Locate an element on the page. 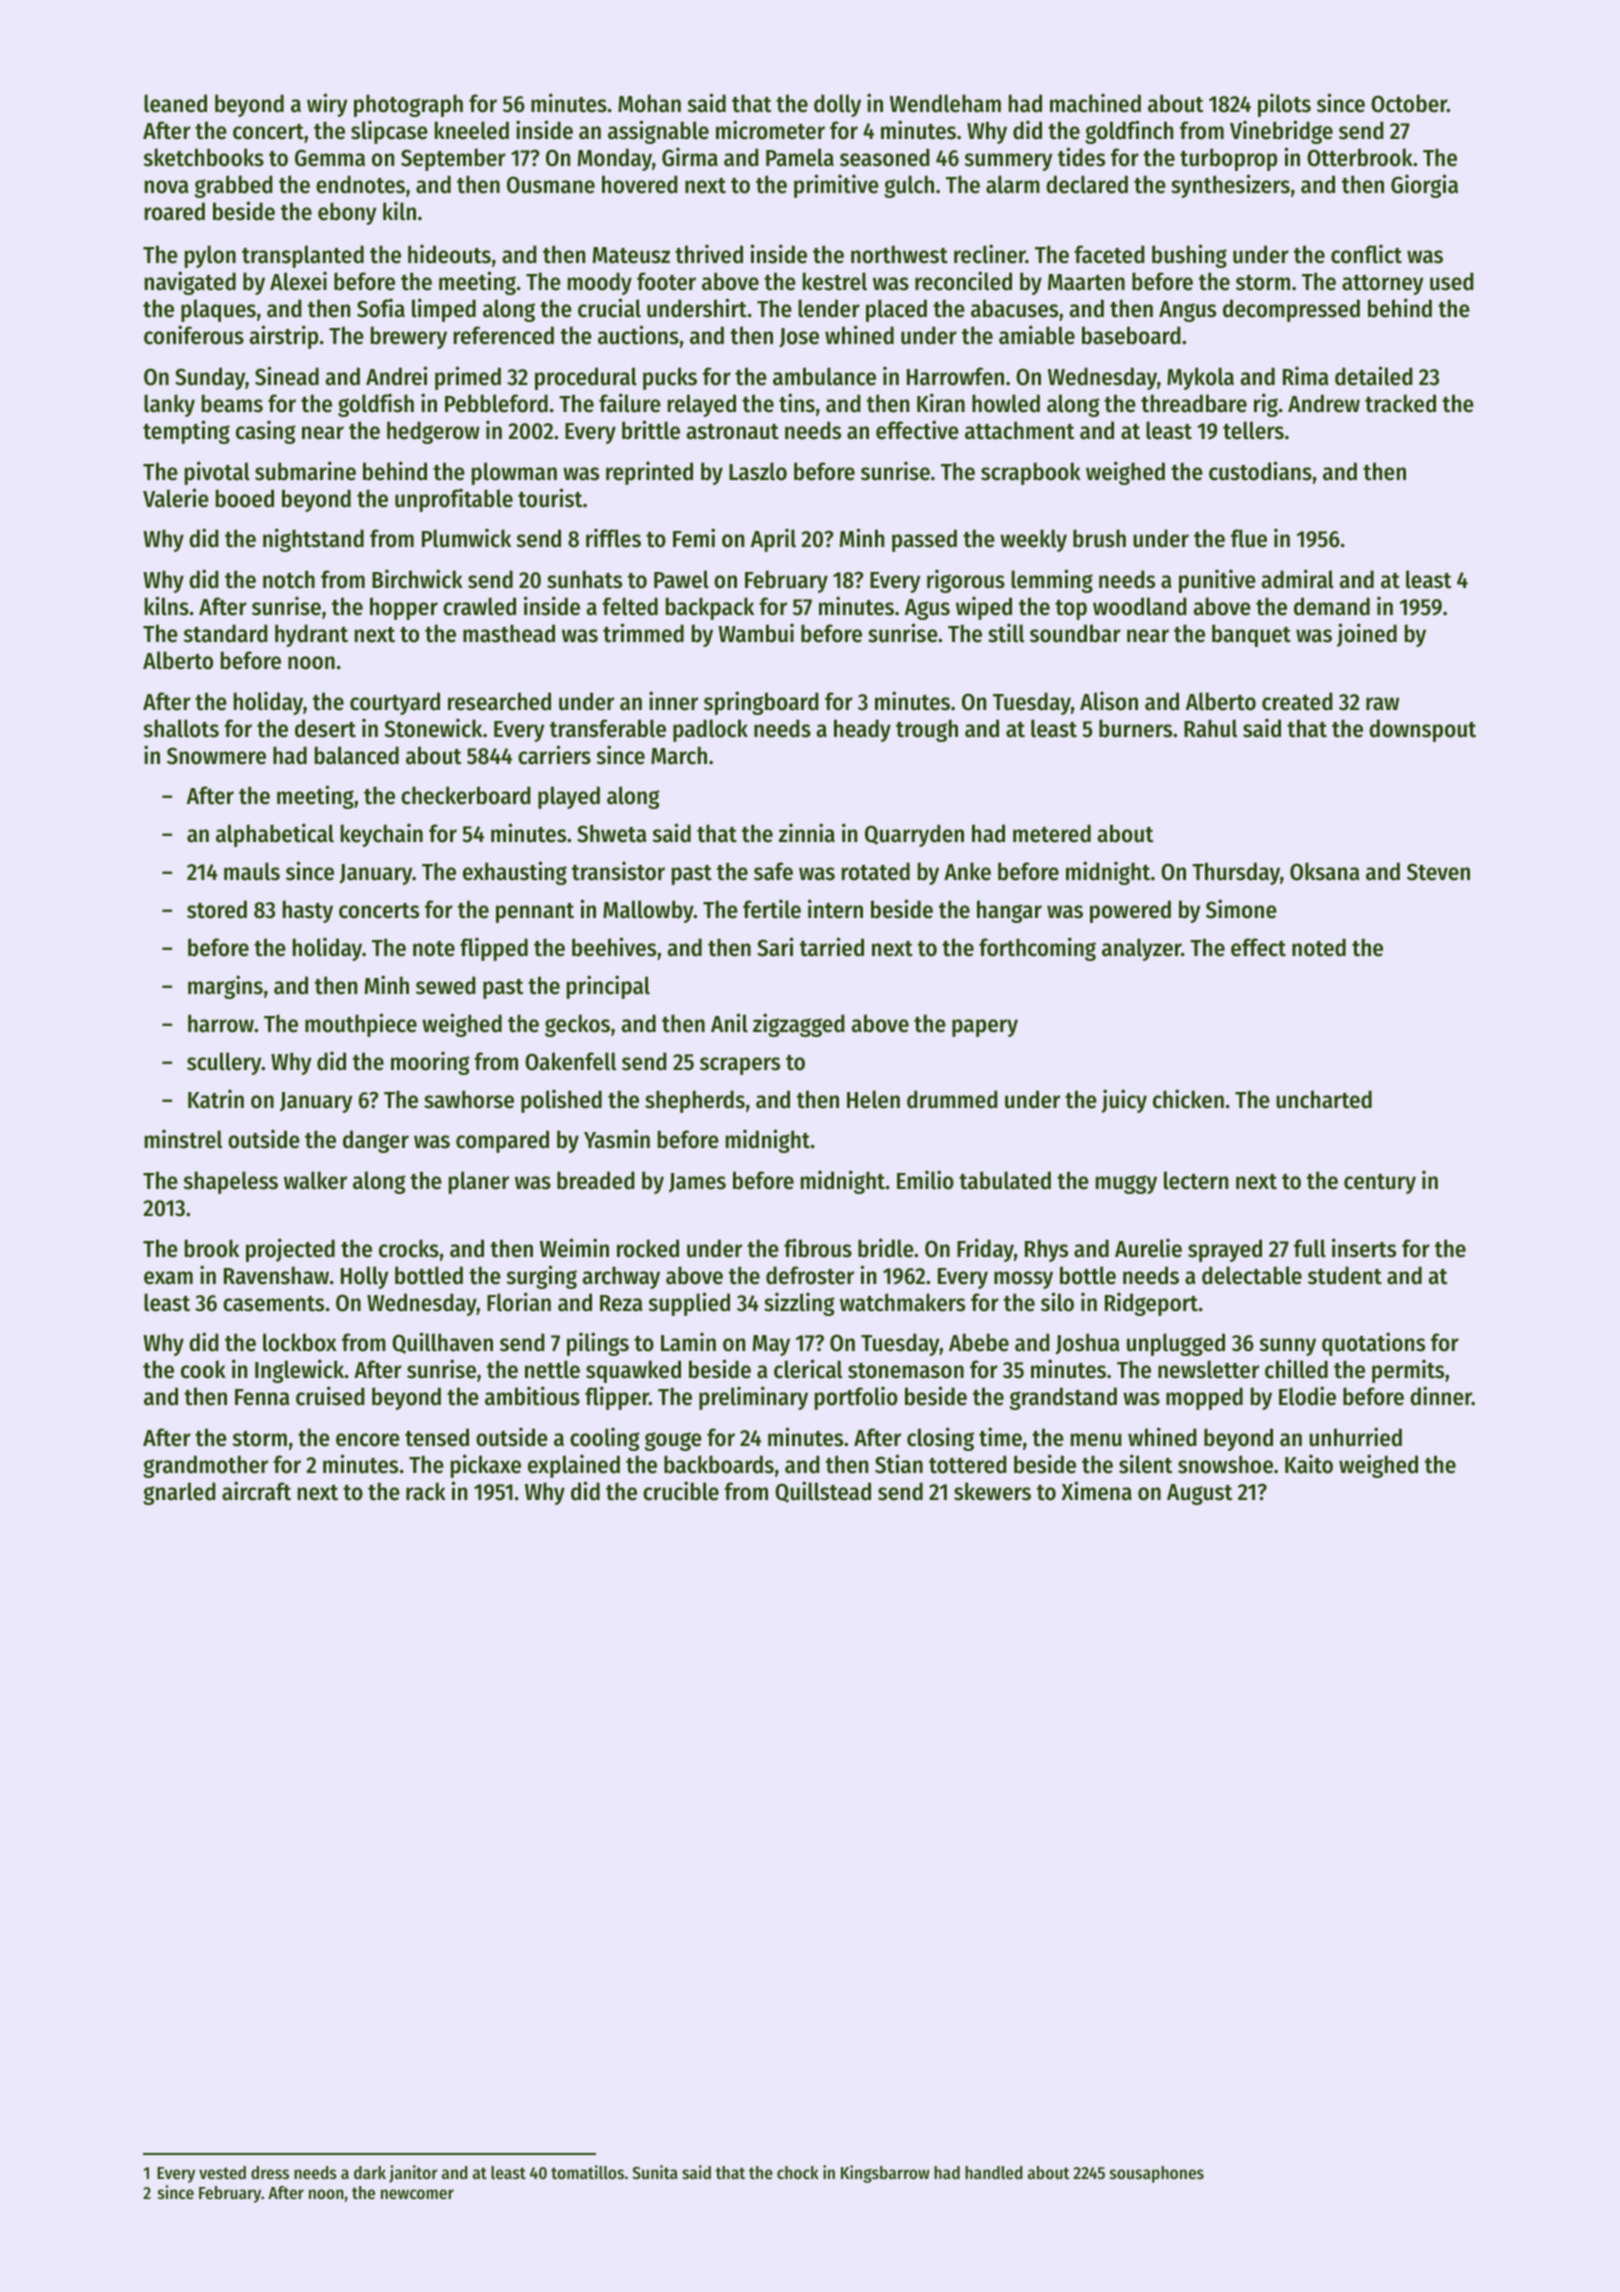 Image resolution: width=1620 pixels, height=2292 pixels. chicken is located at coordinates (1188, 1099).
